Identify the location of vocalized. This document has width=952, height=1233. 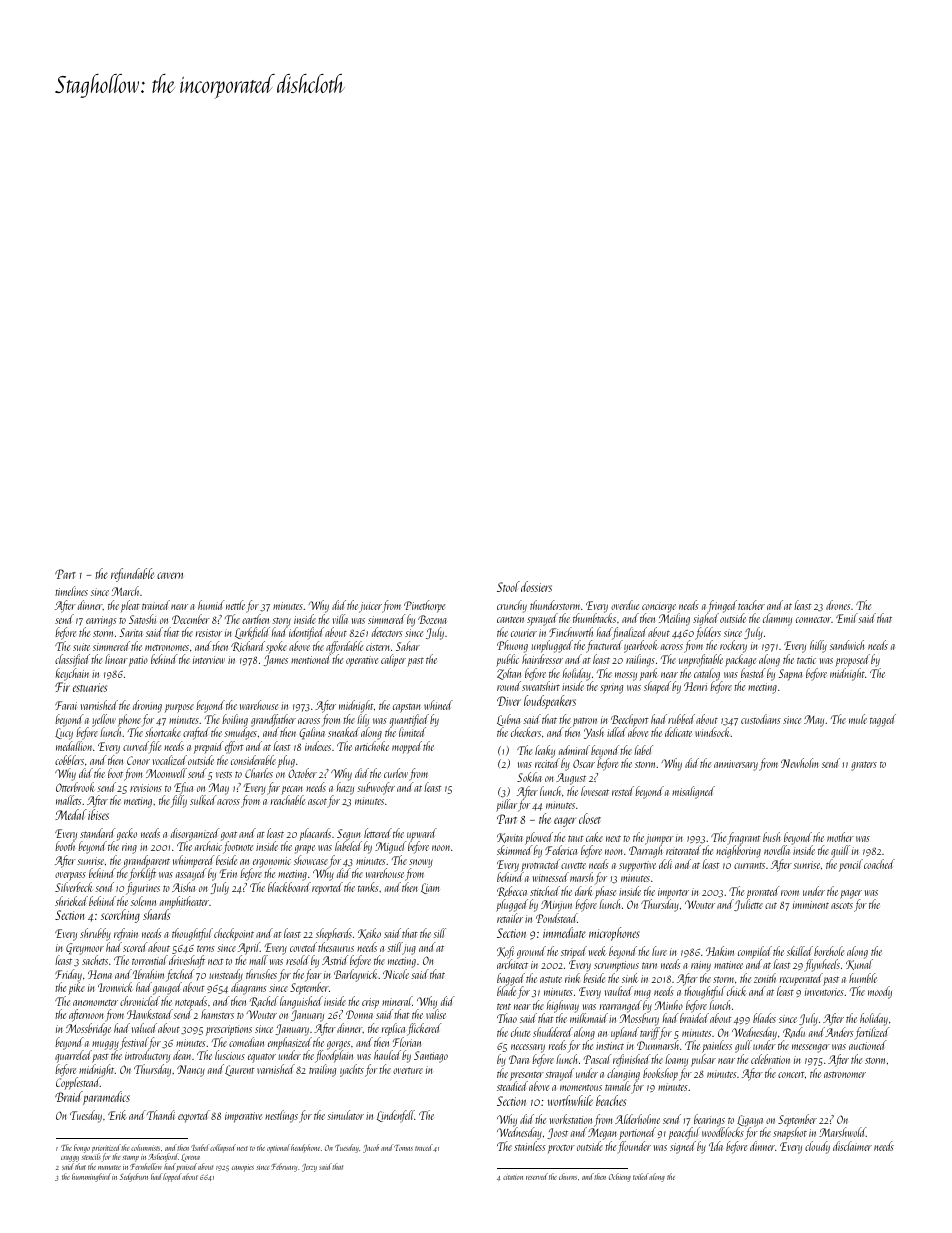
(170, 760).
